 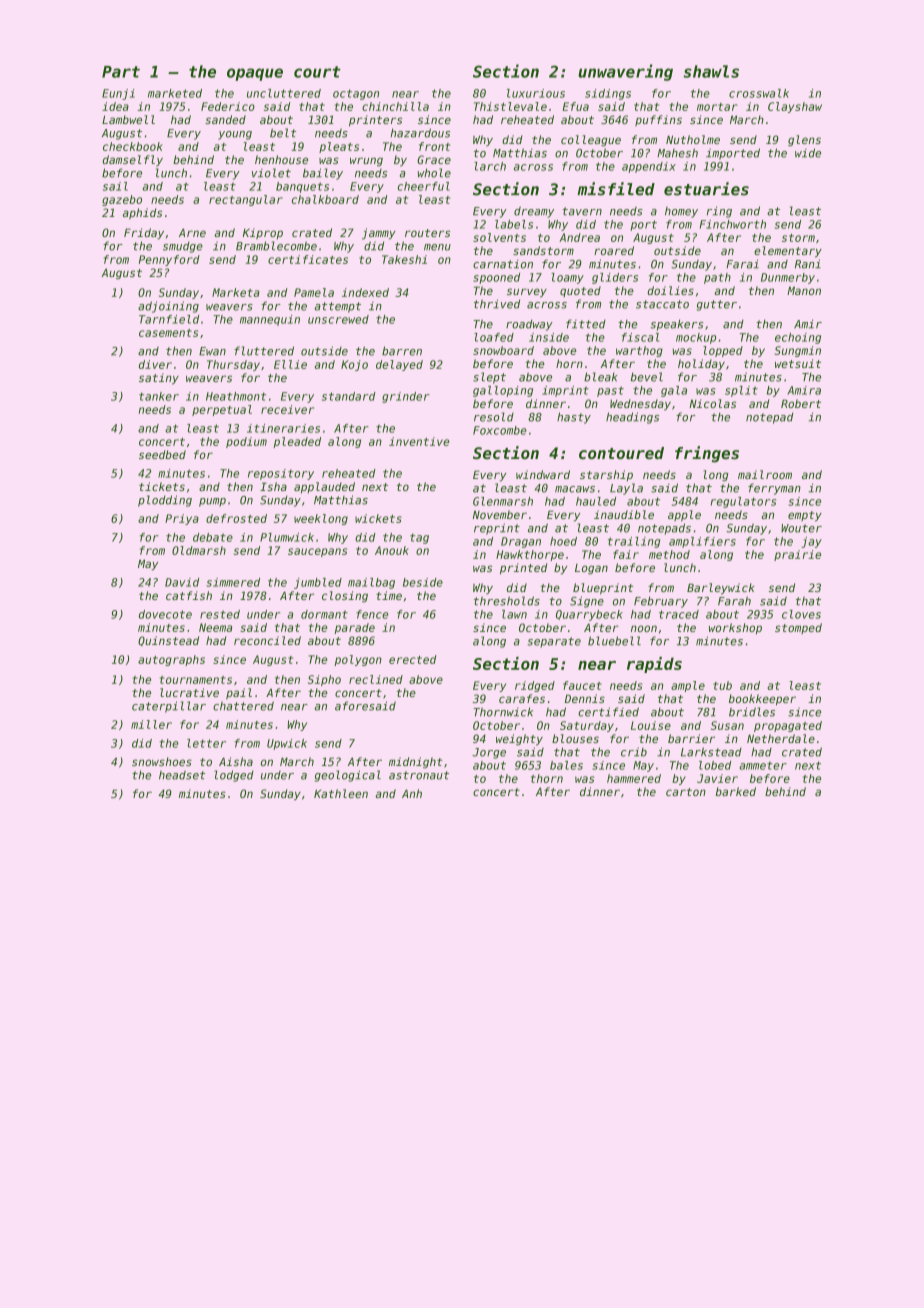 I want to click on Part, so click(x=121, y=72).
